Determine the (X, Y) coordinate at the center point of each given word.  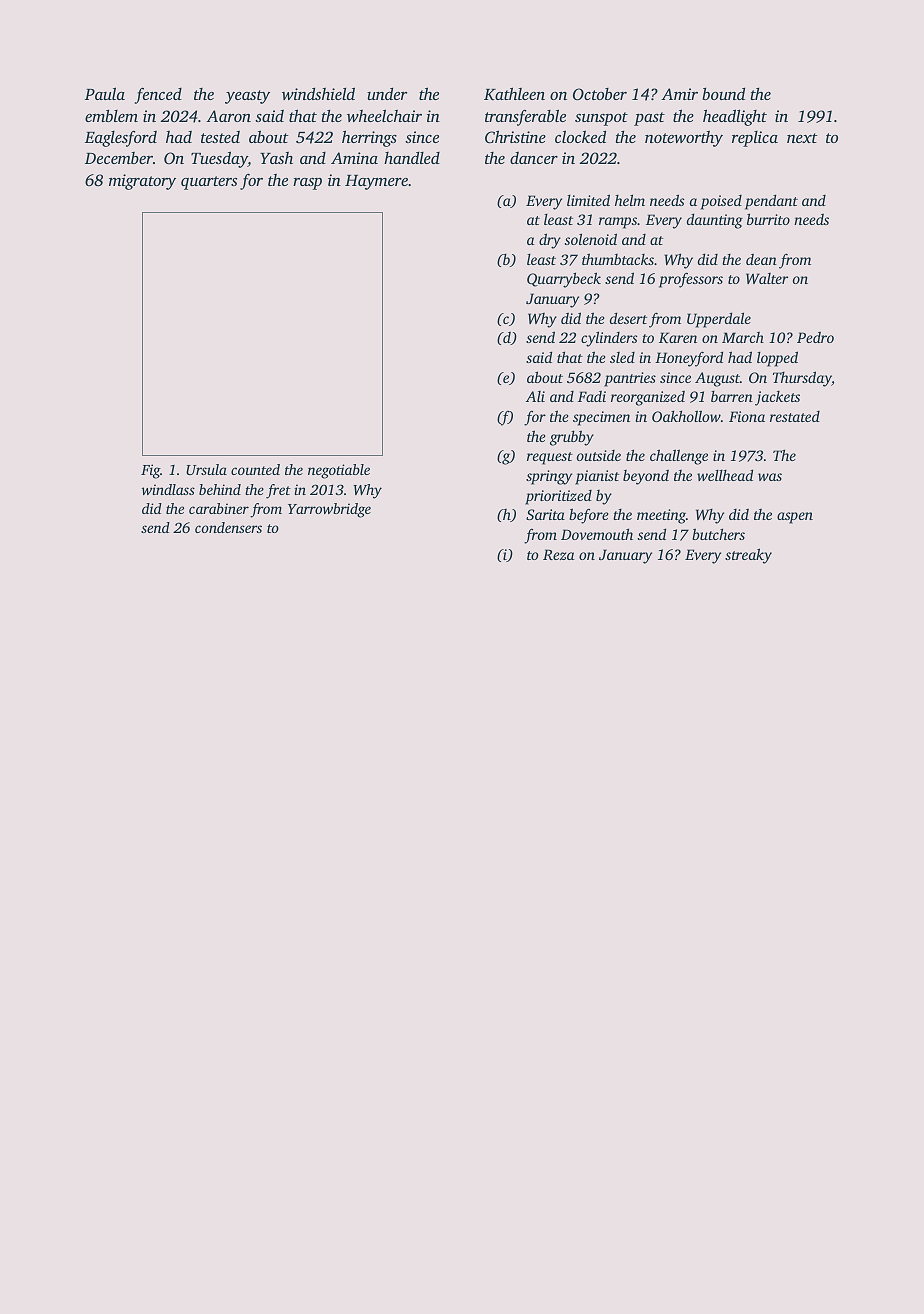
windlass (168, 489)
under (387, 93)
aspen (795, 518)
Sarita (545, 514)
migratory (142, 182)
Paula (105, 93)
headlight (735, 117)
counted (255, 469)
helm (630, 200)
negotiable (339, 471)
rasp (307, 184)
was (770, 477)
